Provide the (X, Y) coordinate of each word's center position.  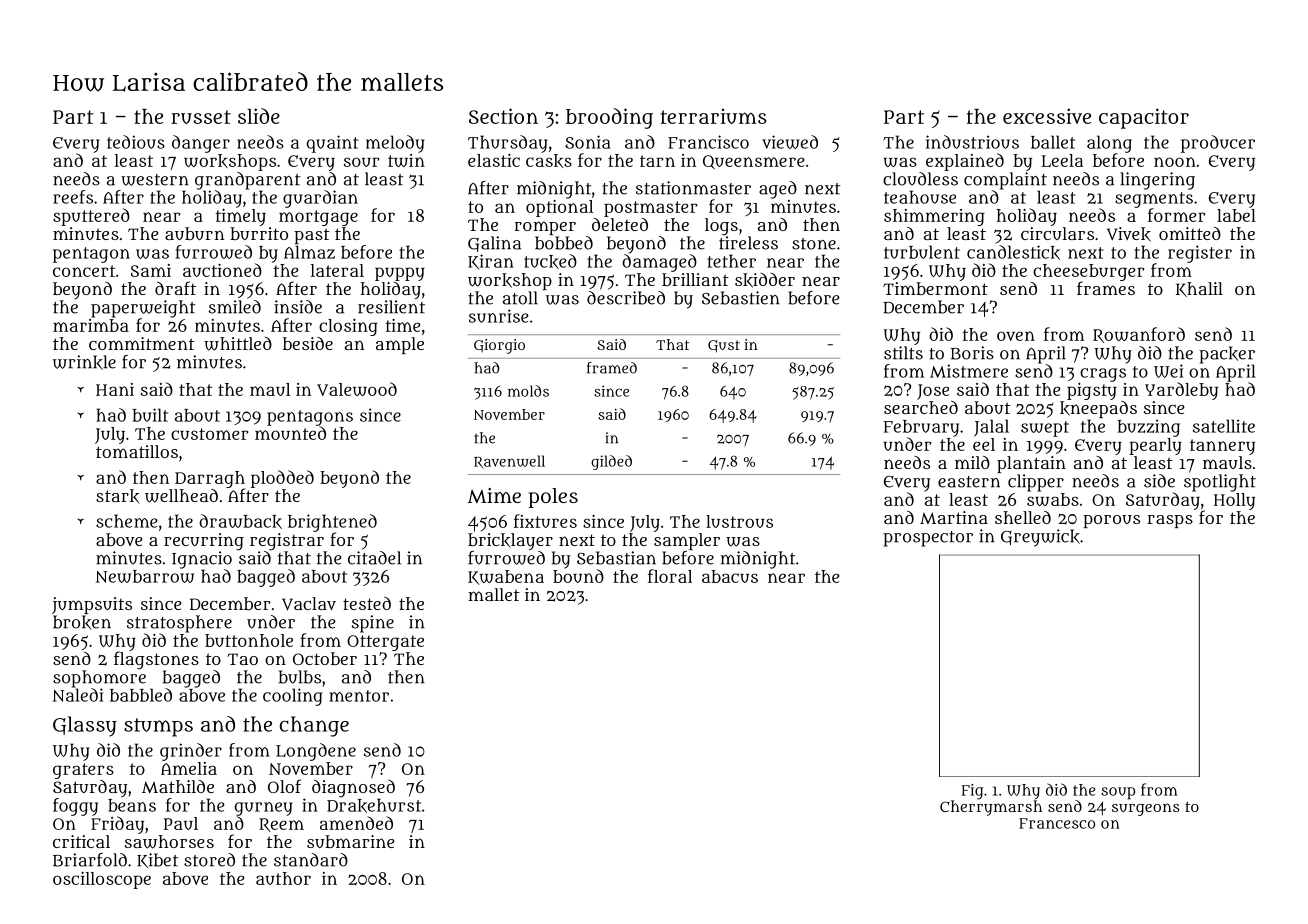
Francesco (1057, 823)
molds (528, 391)
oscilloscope (102, 880)
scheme (127, 521)
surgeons (1146, 809)
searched (921, 407)
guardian (320, 199)
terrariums (714, 116)
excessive (1047, 116)
